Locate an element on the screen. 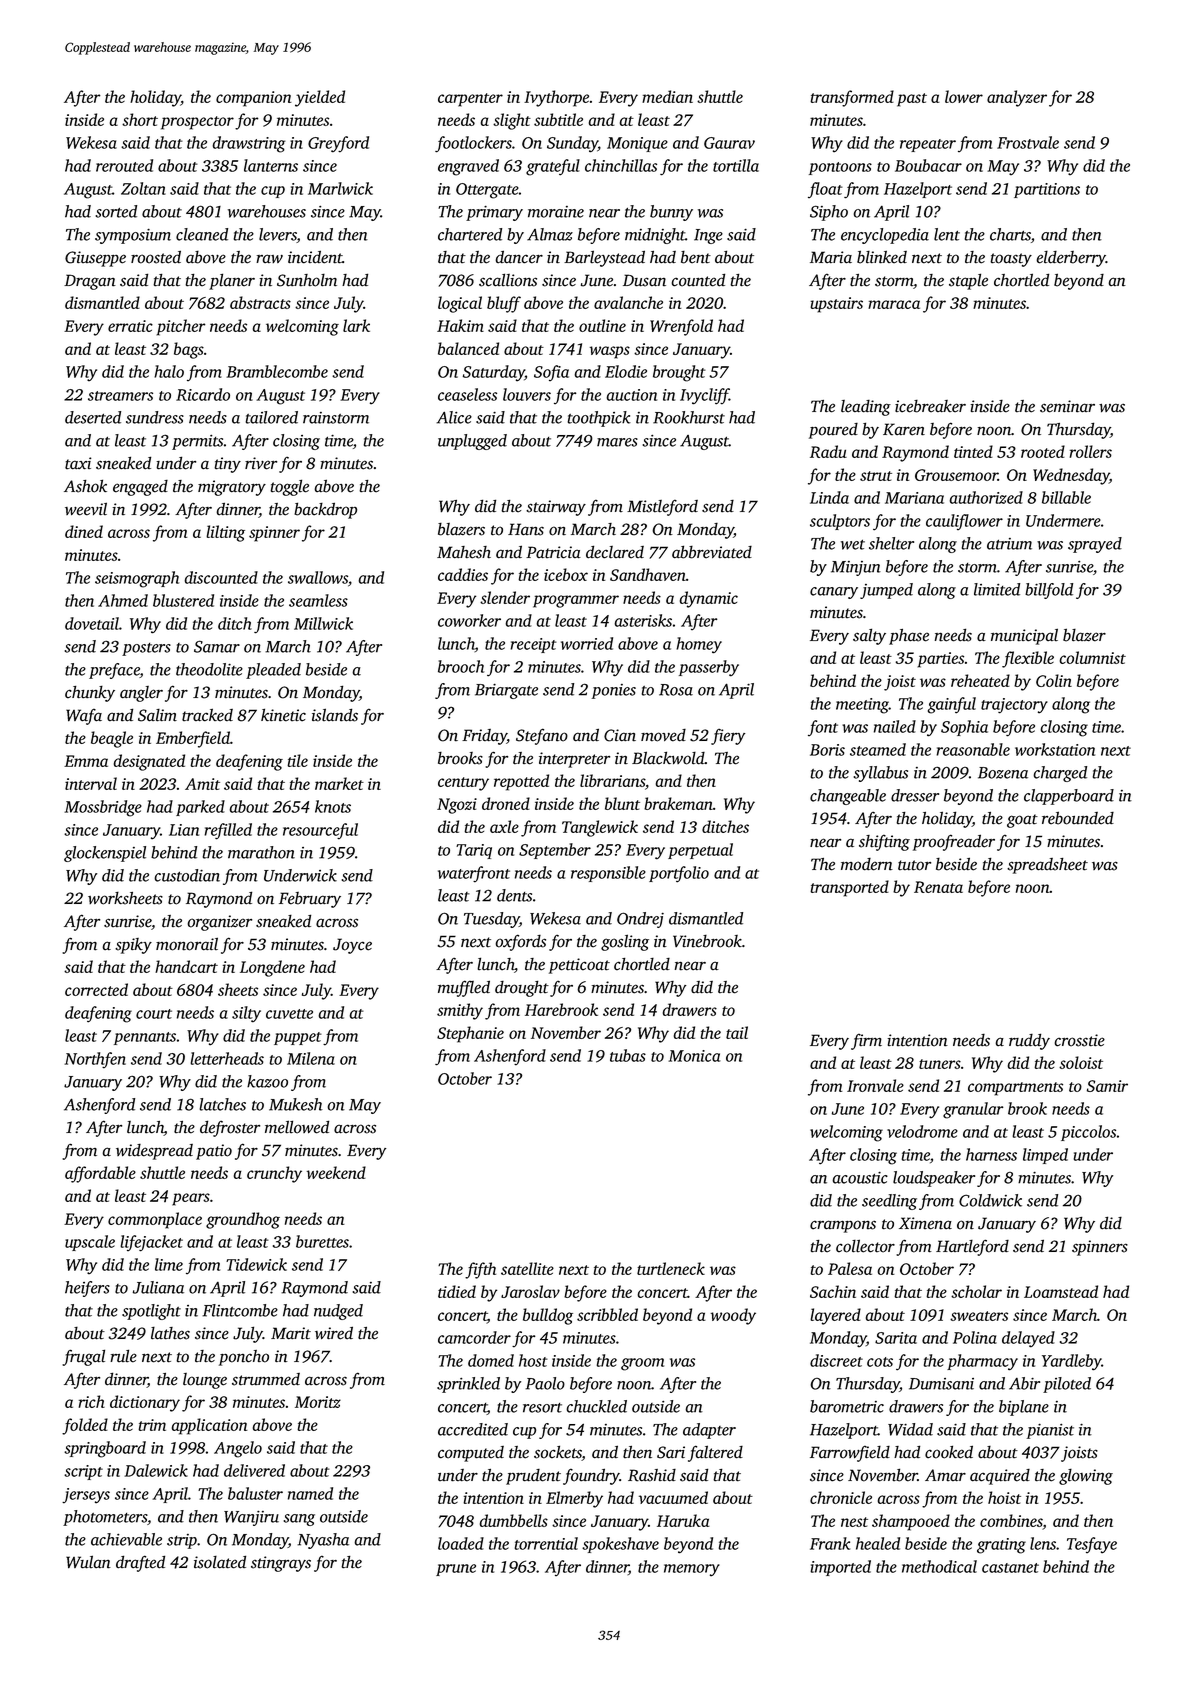 This screenshot has width=1197, height=1693. analyzer is located at coordinates (1017, 98).
